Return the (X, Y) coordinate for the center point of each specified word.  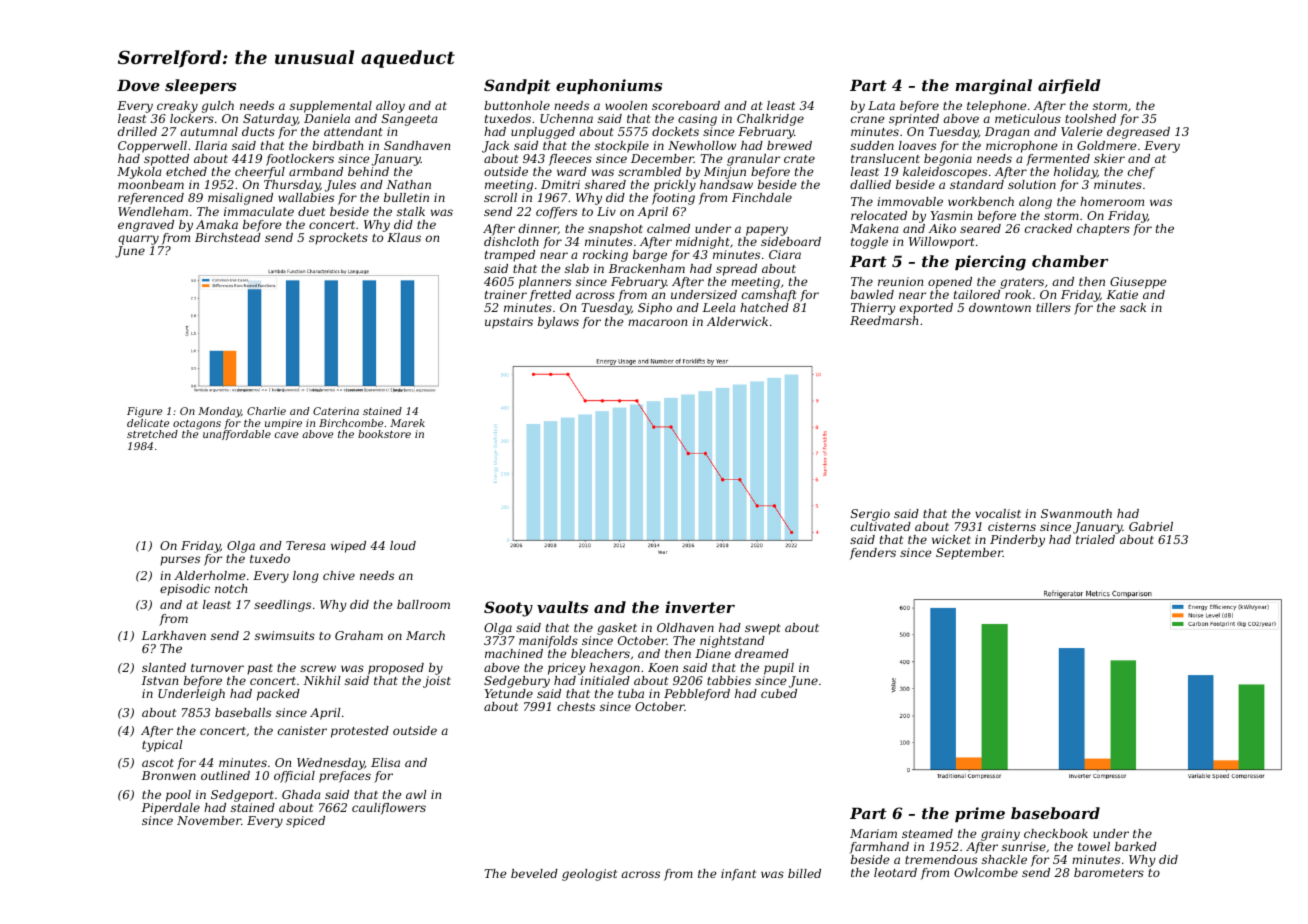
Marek (407, 423)
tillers (1053, 307)
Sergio (870, 515)
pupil (779, 669)
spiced (305, 822)
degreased (1138, 133)
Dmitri (560, 184)
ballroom (423, 604)
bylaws (558, 323)
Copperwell (152, 147)
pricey (567, 669)
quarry (138, 240)
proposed (396, 669)
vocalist (998, 513)
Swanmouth (1076, 513)
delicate (148, 423)
